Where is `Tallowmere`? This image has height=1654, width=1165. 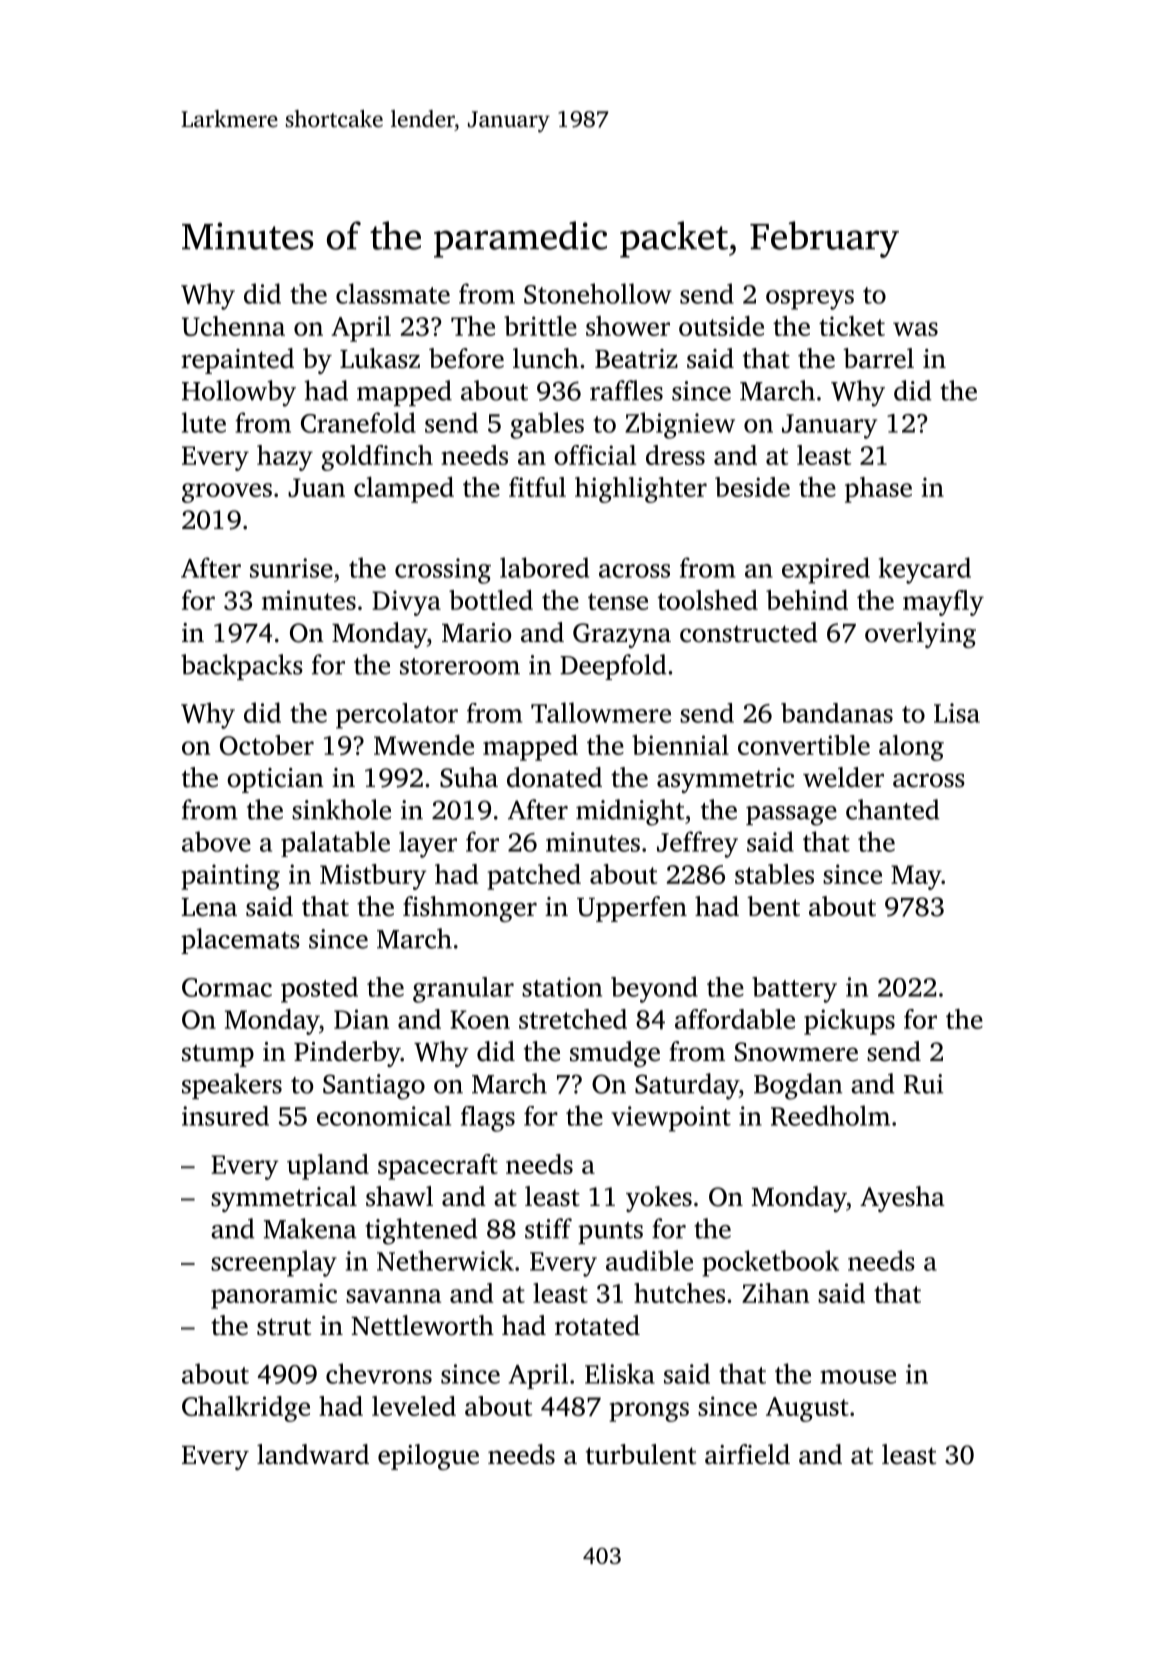
Tallowmere is located at coordinates (601, 712).
